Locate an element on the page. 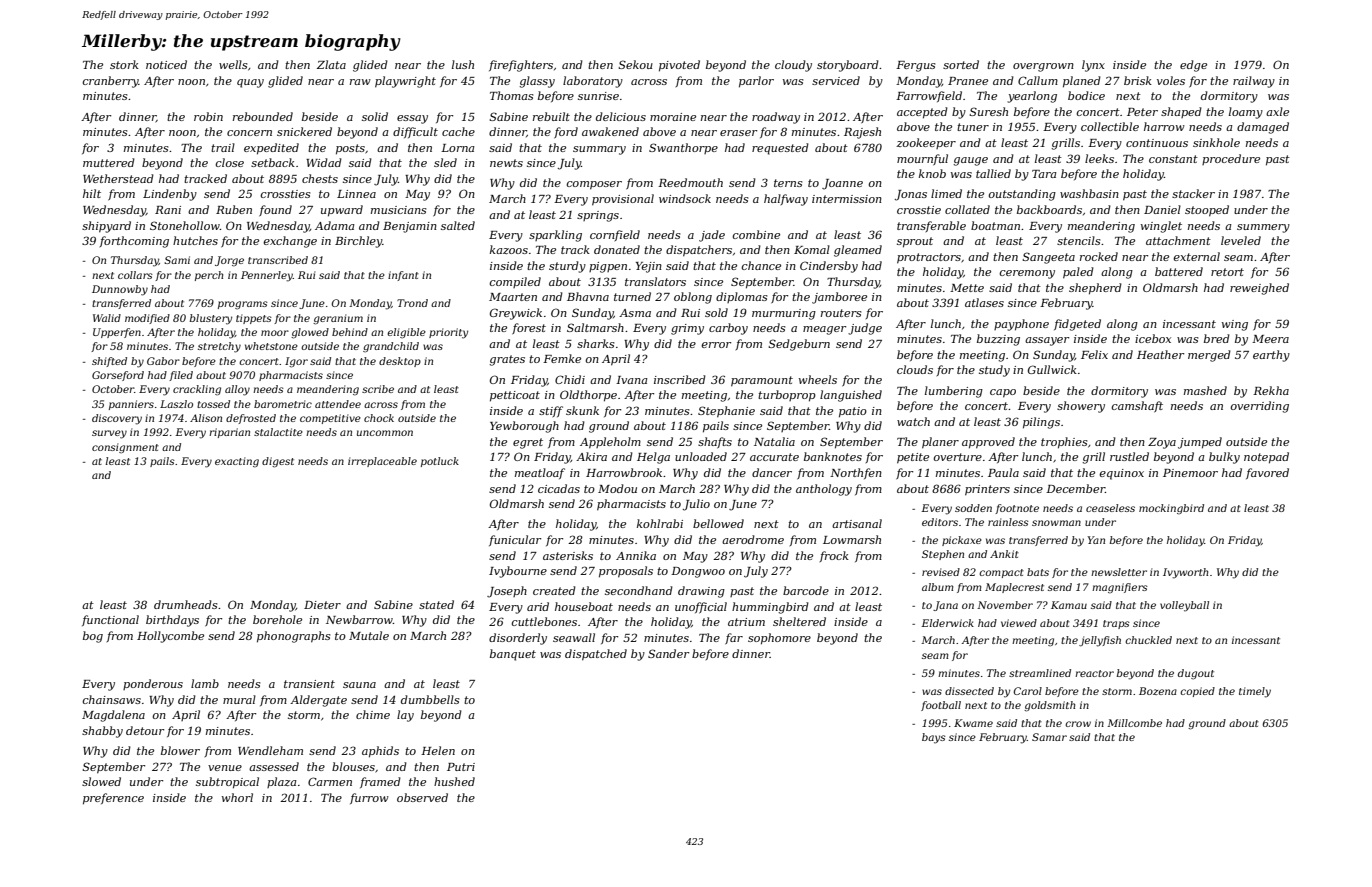 Image resolution: width=1372 pixels, height=887 pixels. phonographs is located at coordinates (293, 637).
